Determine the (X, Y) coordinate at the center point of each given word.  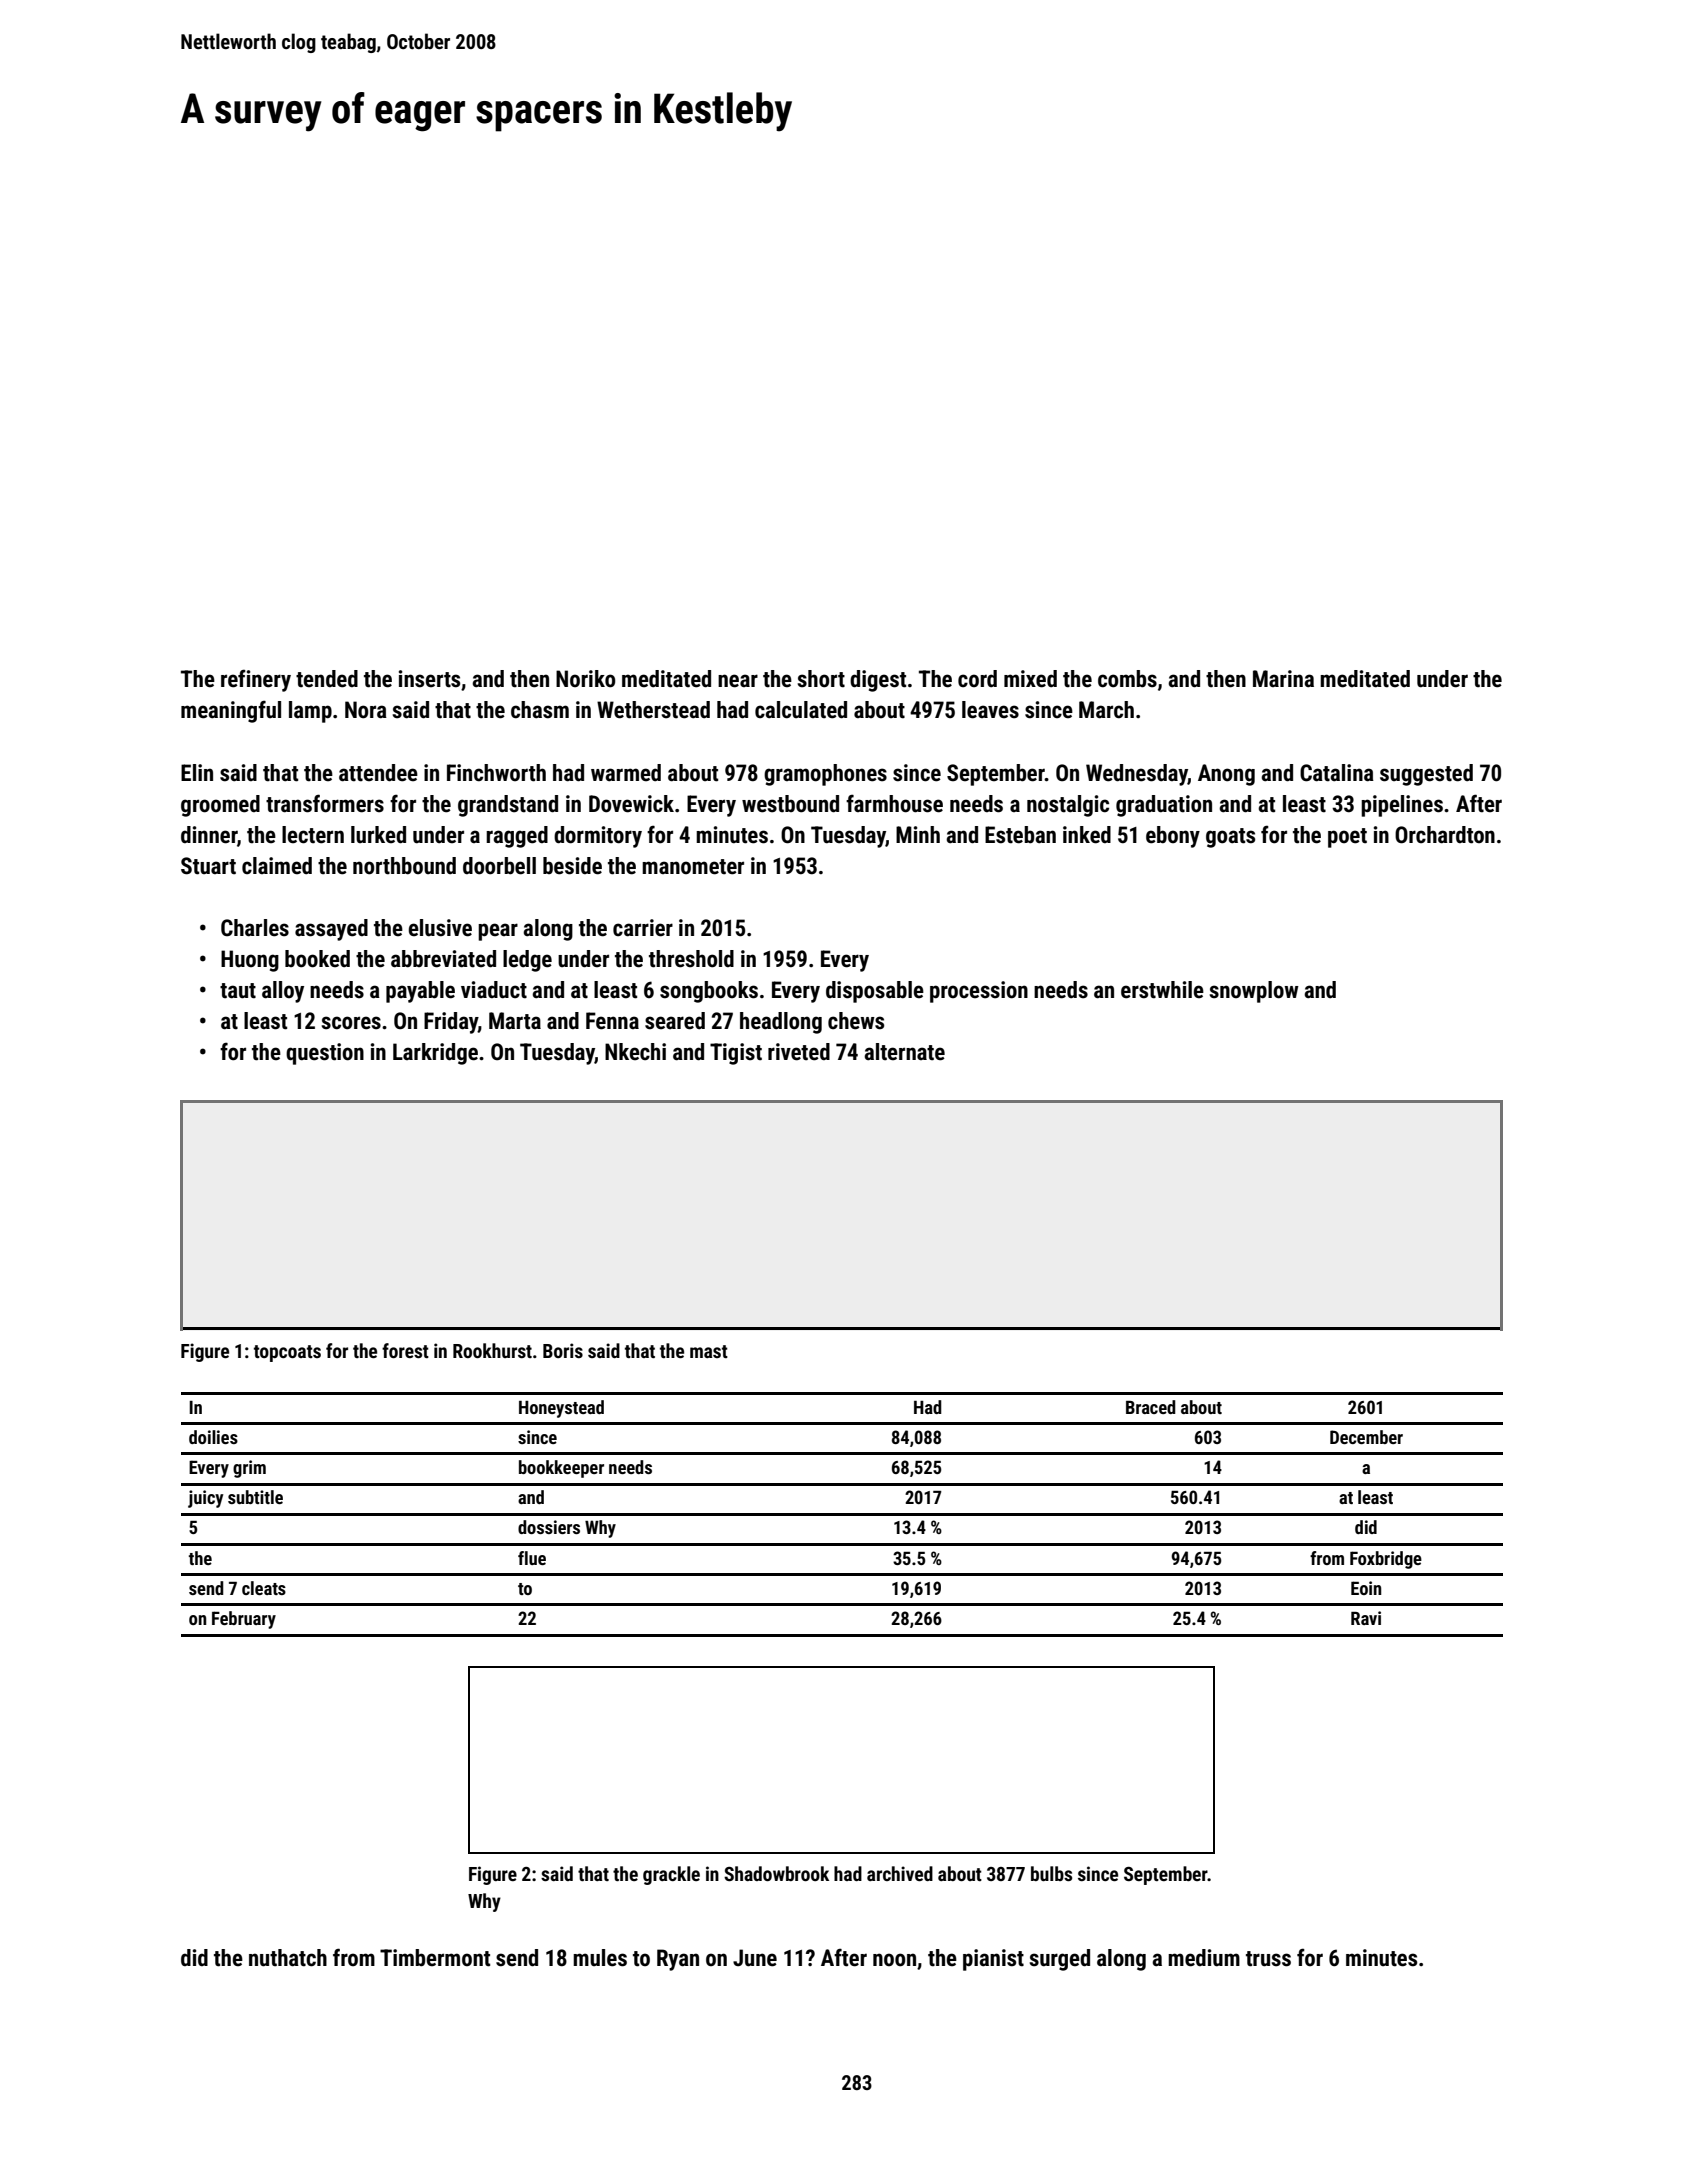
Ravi (1366, 1618)
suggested (1426, 775)
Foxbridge (1386, 1560)
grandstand (508, 806)
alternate (904, 1052)
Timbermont (435, 1958)
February (244, 1620)
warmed (626, 773)
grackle (671, 1875)
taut (238, 991)
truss (1268, 1959)
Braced (1151, 1407)
